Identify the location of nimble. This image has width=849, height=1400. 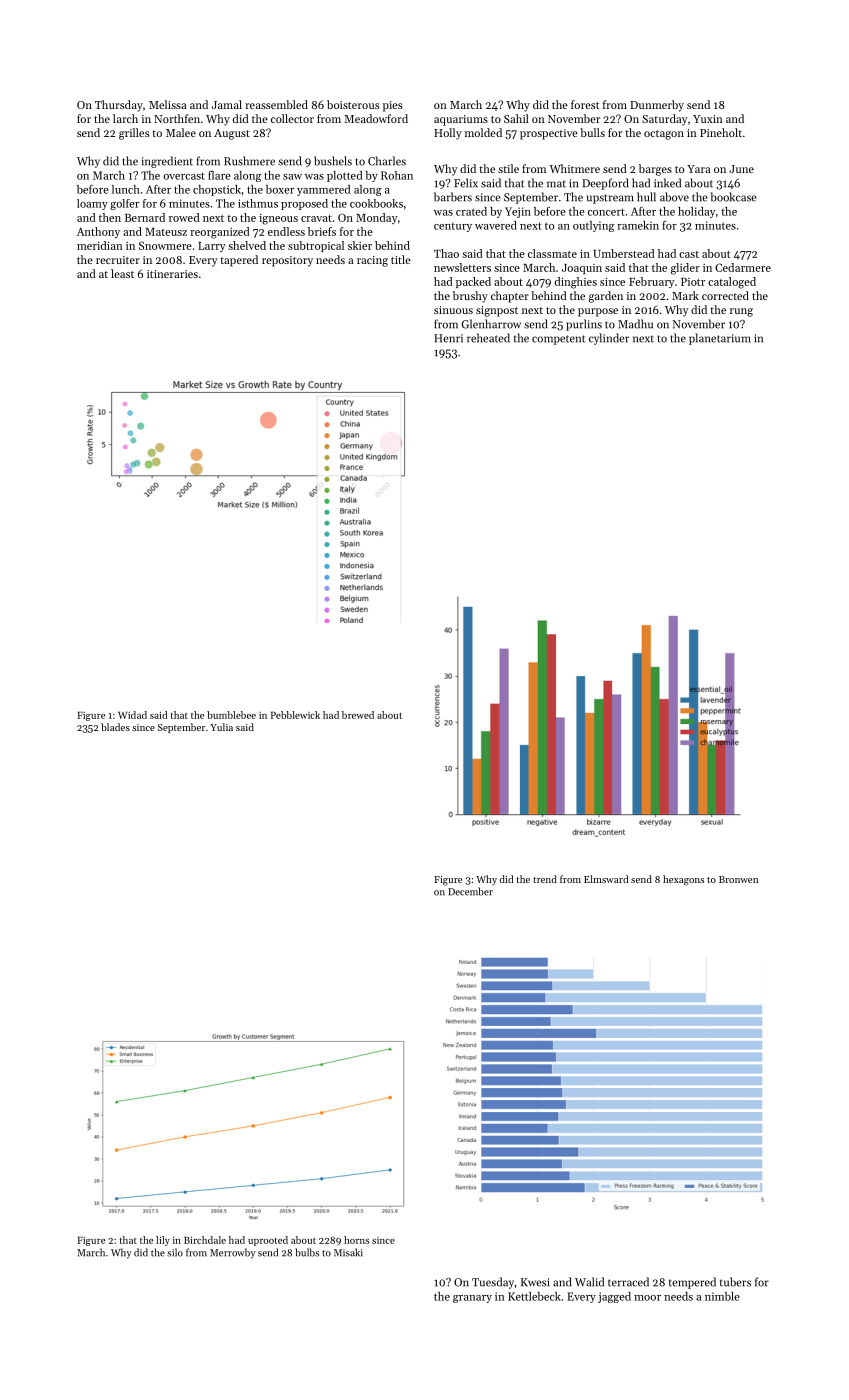
(722, 1296).
